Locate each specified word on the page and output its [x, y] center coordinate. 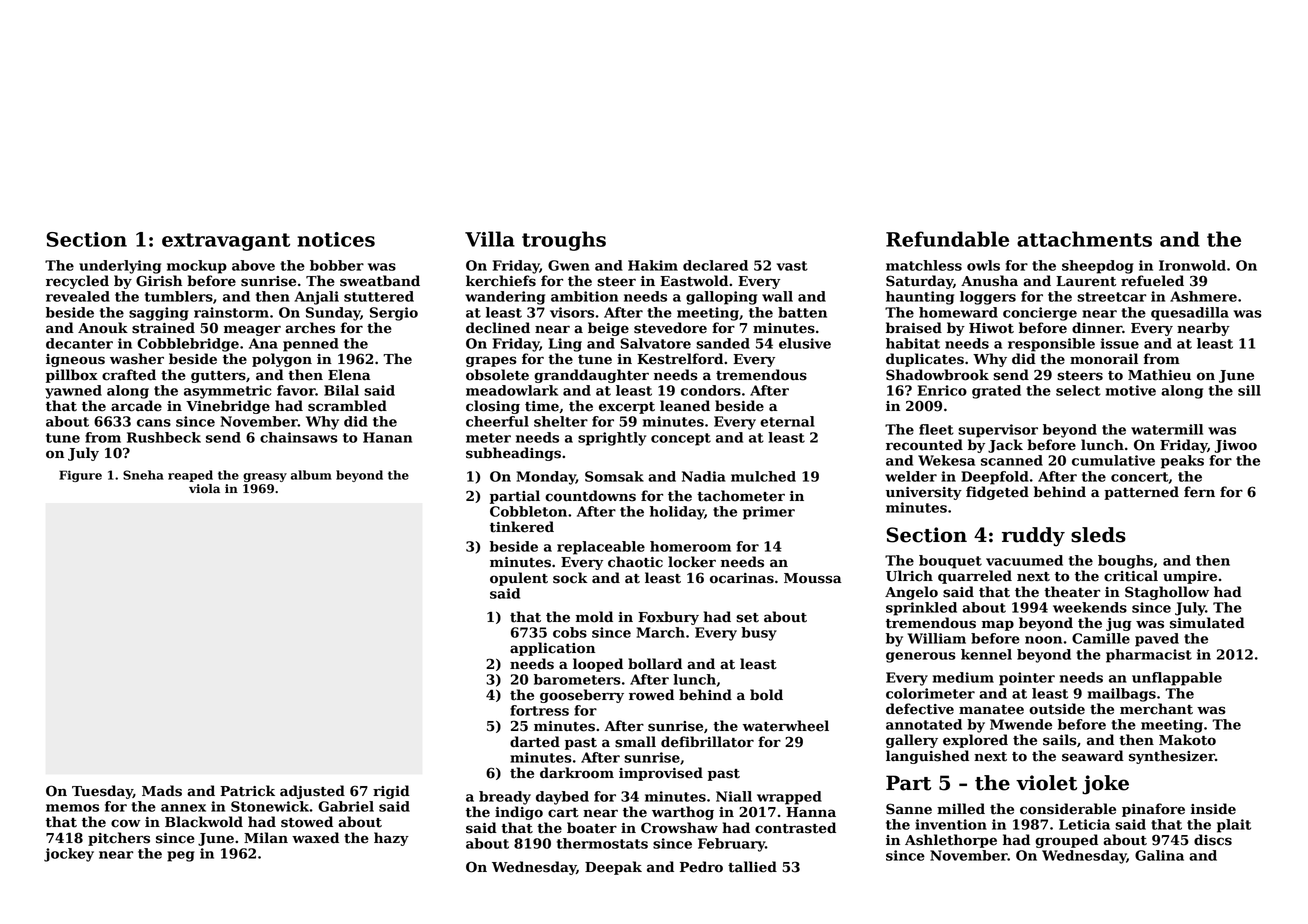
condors [711, 390]
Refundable [947, 239]
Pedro [701, 867]
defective [920, 709]
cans [154, 423]
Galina [1159, 855]
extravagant [226, 242]
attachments [1084, 239]
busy [759, 634]
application [552, 649]
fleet [936, 429]
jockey [69, 855]
